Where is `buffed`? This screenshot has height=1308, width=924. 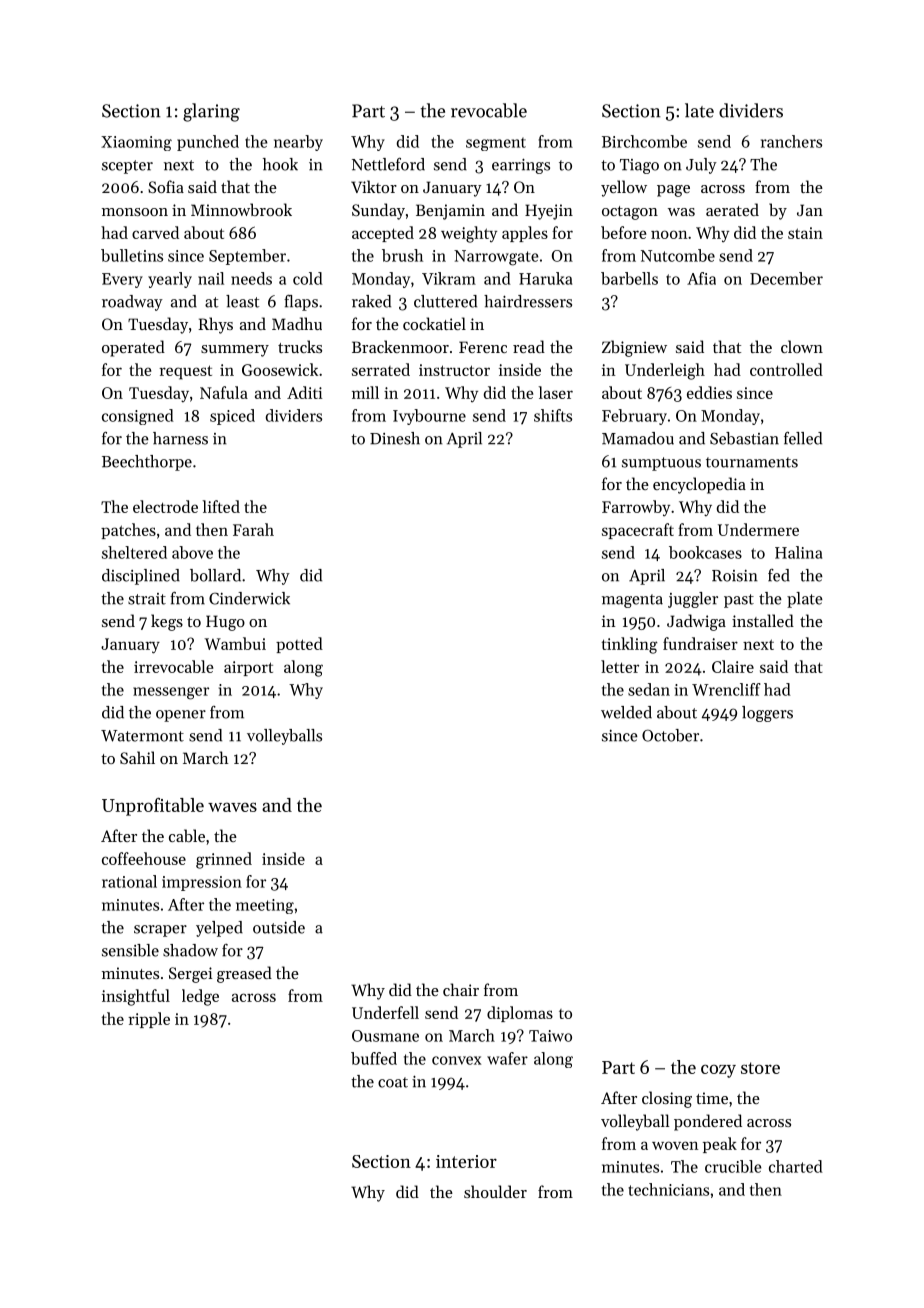
buffed is located at coordinates (374, 1058).
